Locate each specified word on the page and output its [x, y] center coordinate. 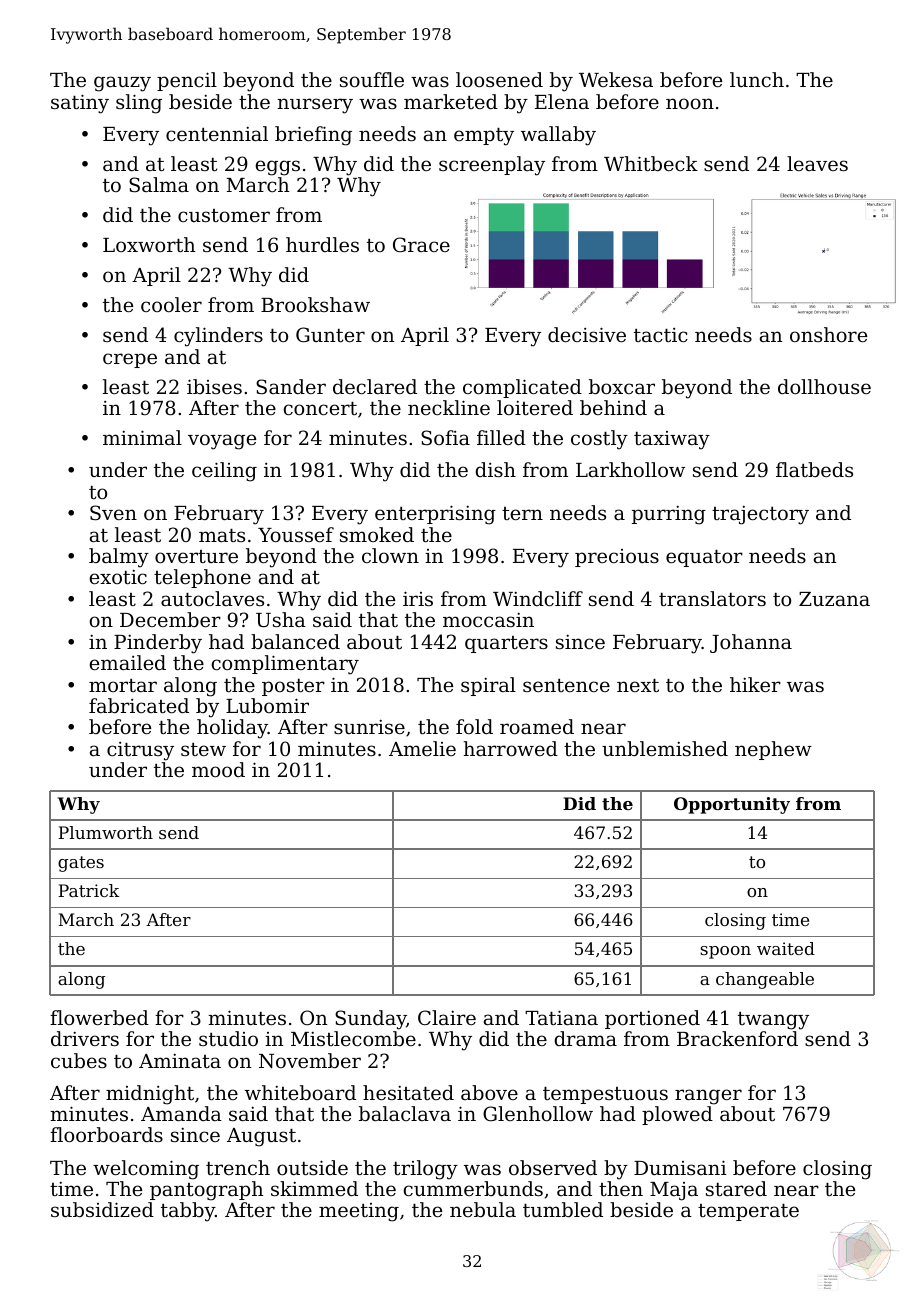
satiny [80, 104]
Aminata [180, 1061]
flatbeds [814, 469]
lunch [757, 79]
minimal [142, 437]
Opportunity [732, 805]
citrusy [140, 751]
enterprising [435, 515]
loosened [499, 79]
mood [218, 769]
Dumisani [680, 1167]
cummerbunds [473, 1188]
